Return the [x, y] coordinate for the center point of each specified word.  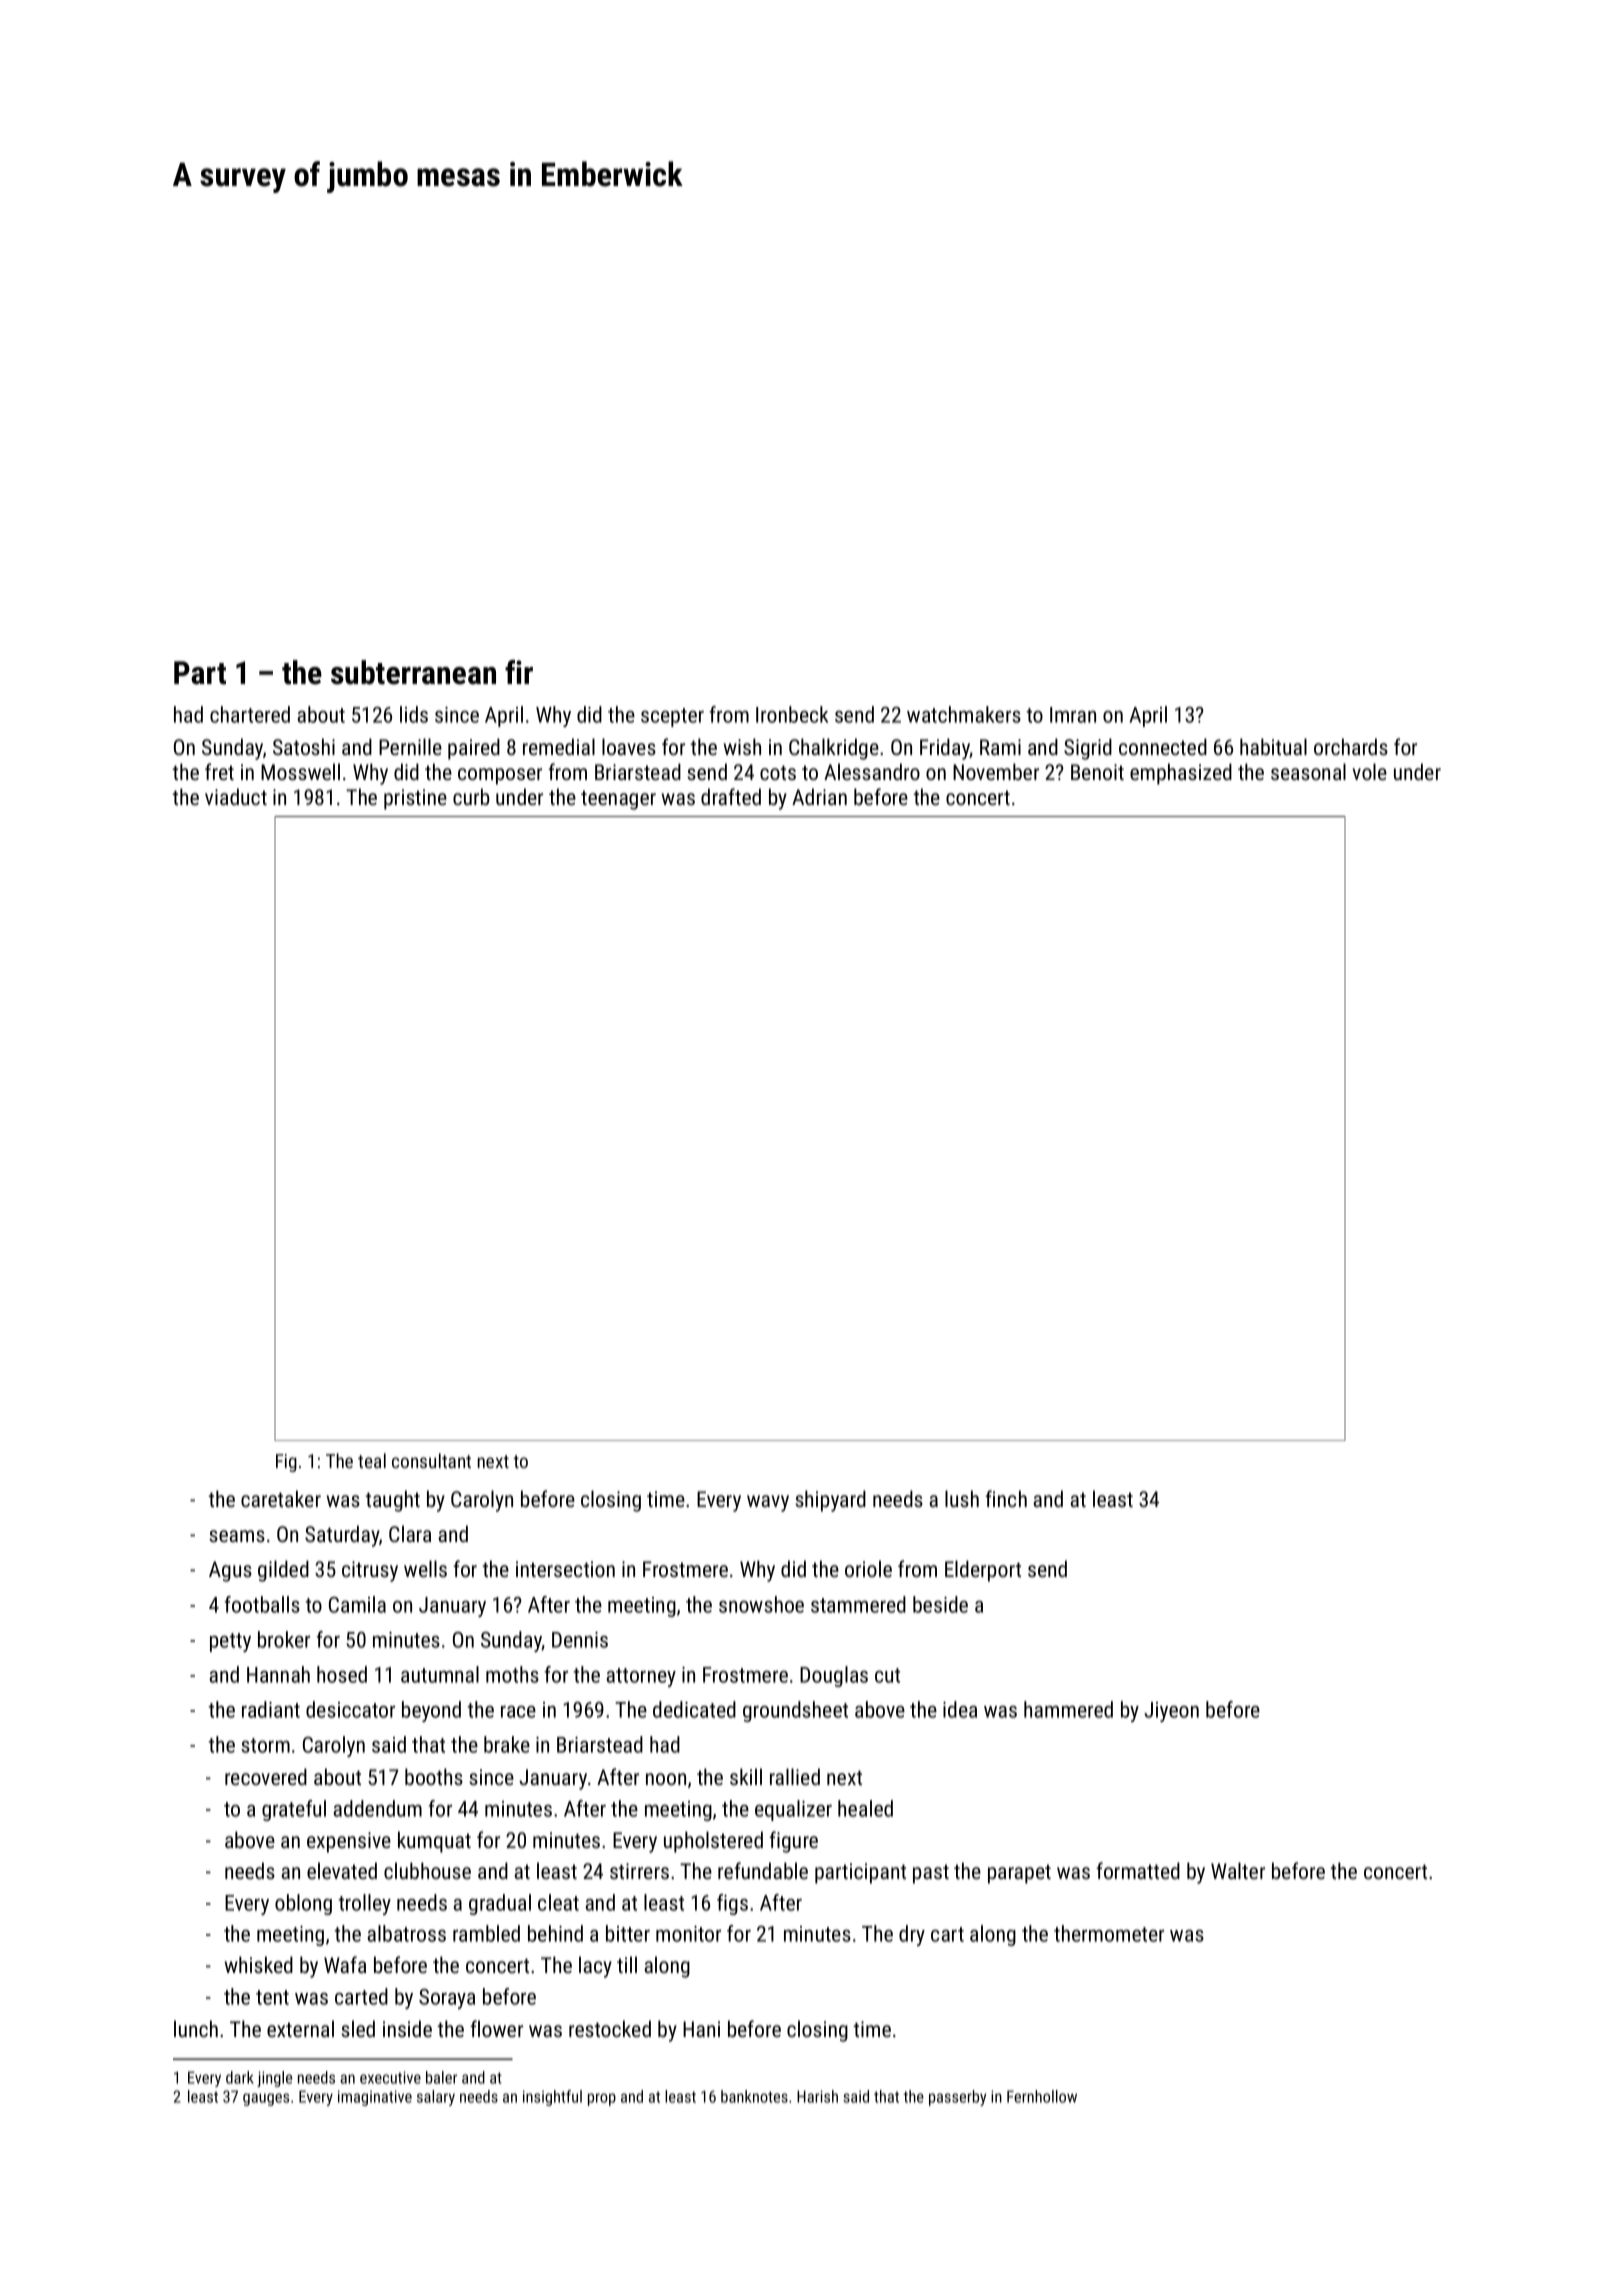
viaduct [236, 796]
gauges [266, 2099]
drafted [731, 796]
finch [1006, 1498]
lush [962, 1498]
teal [372, 1460]
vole [1370, 771]
